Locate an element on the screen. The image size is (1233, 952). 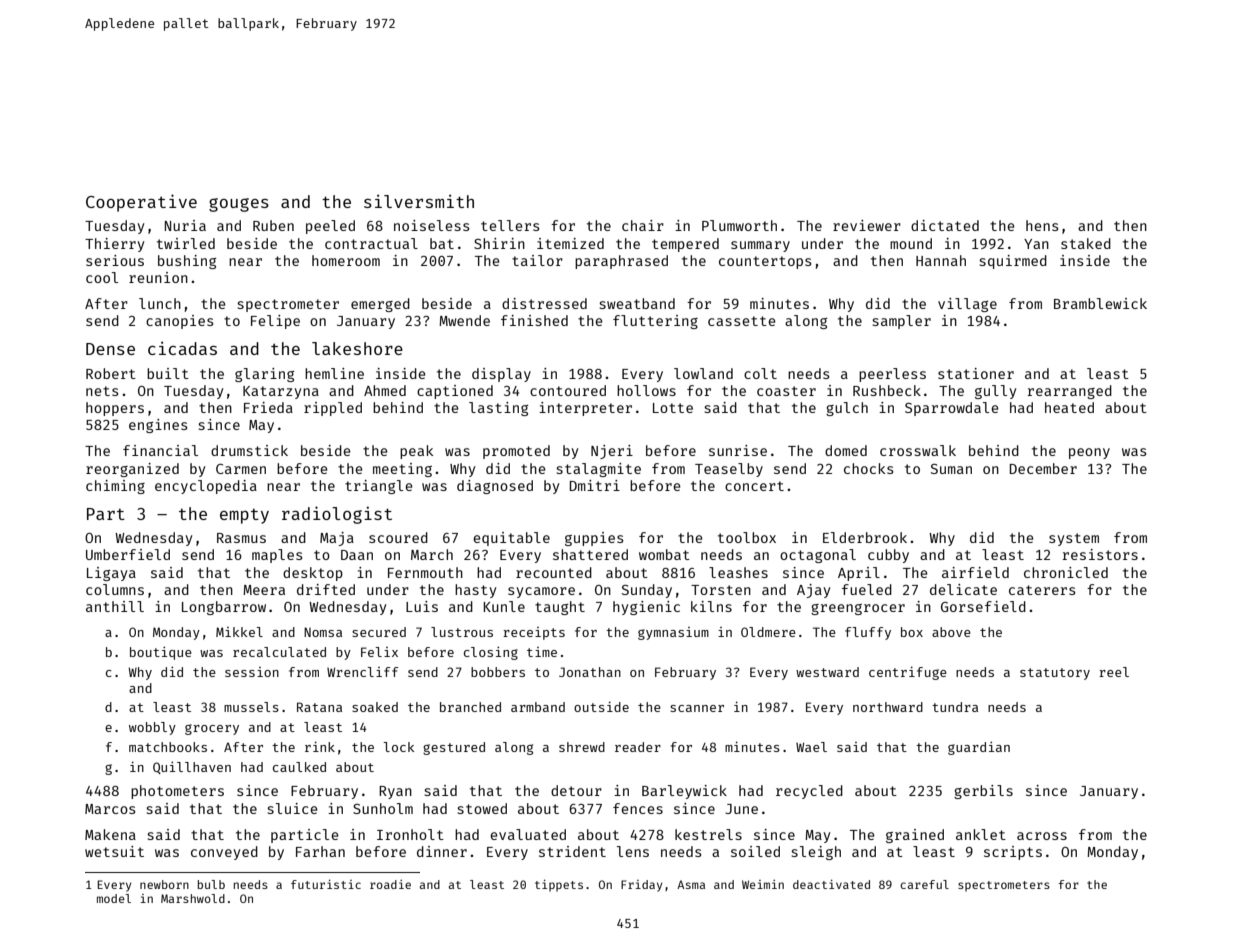
contractual is located at coordinates (371, 243).
